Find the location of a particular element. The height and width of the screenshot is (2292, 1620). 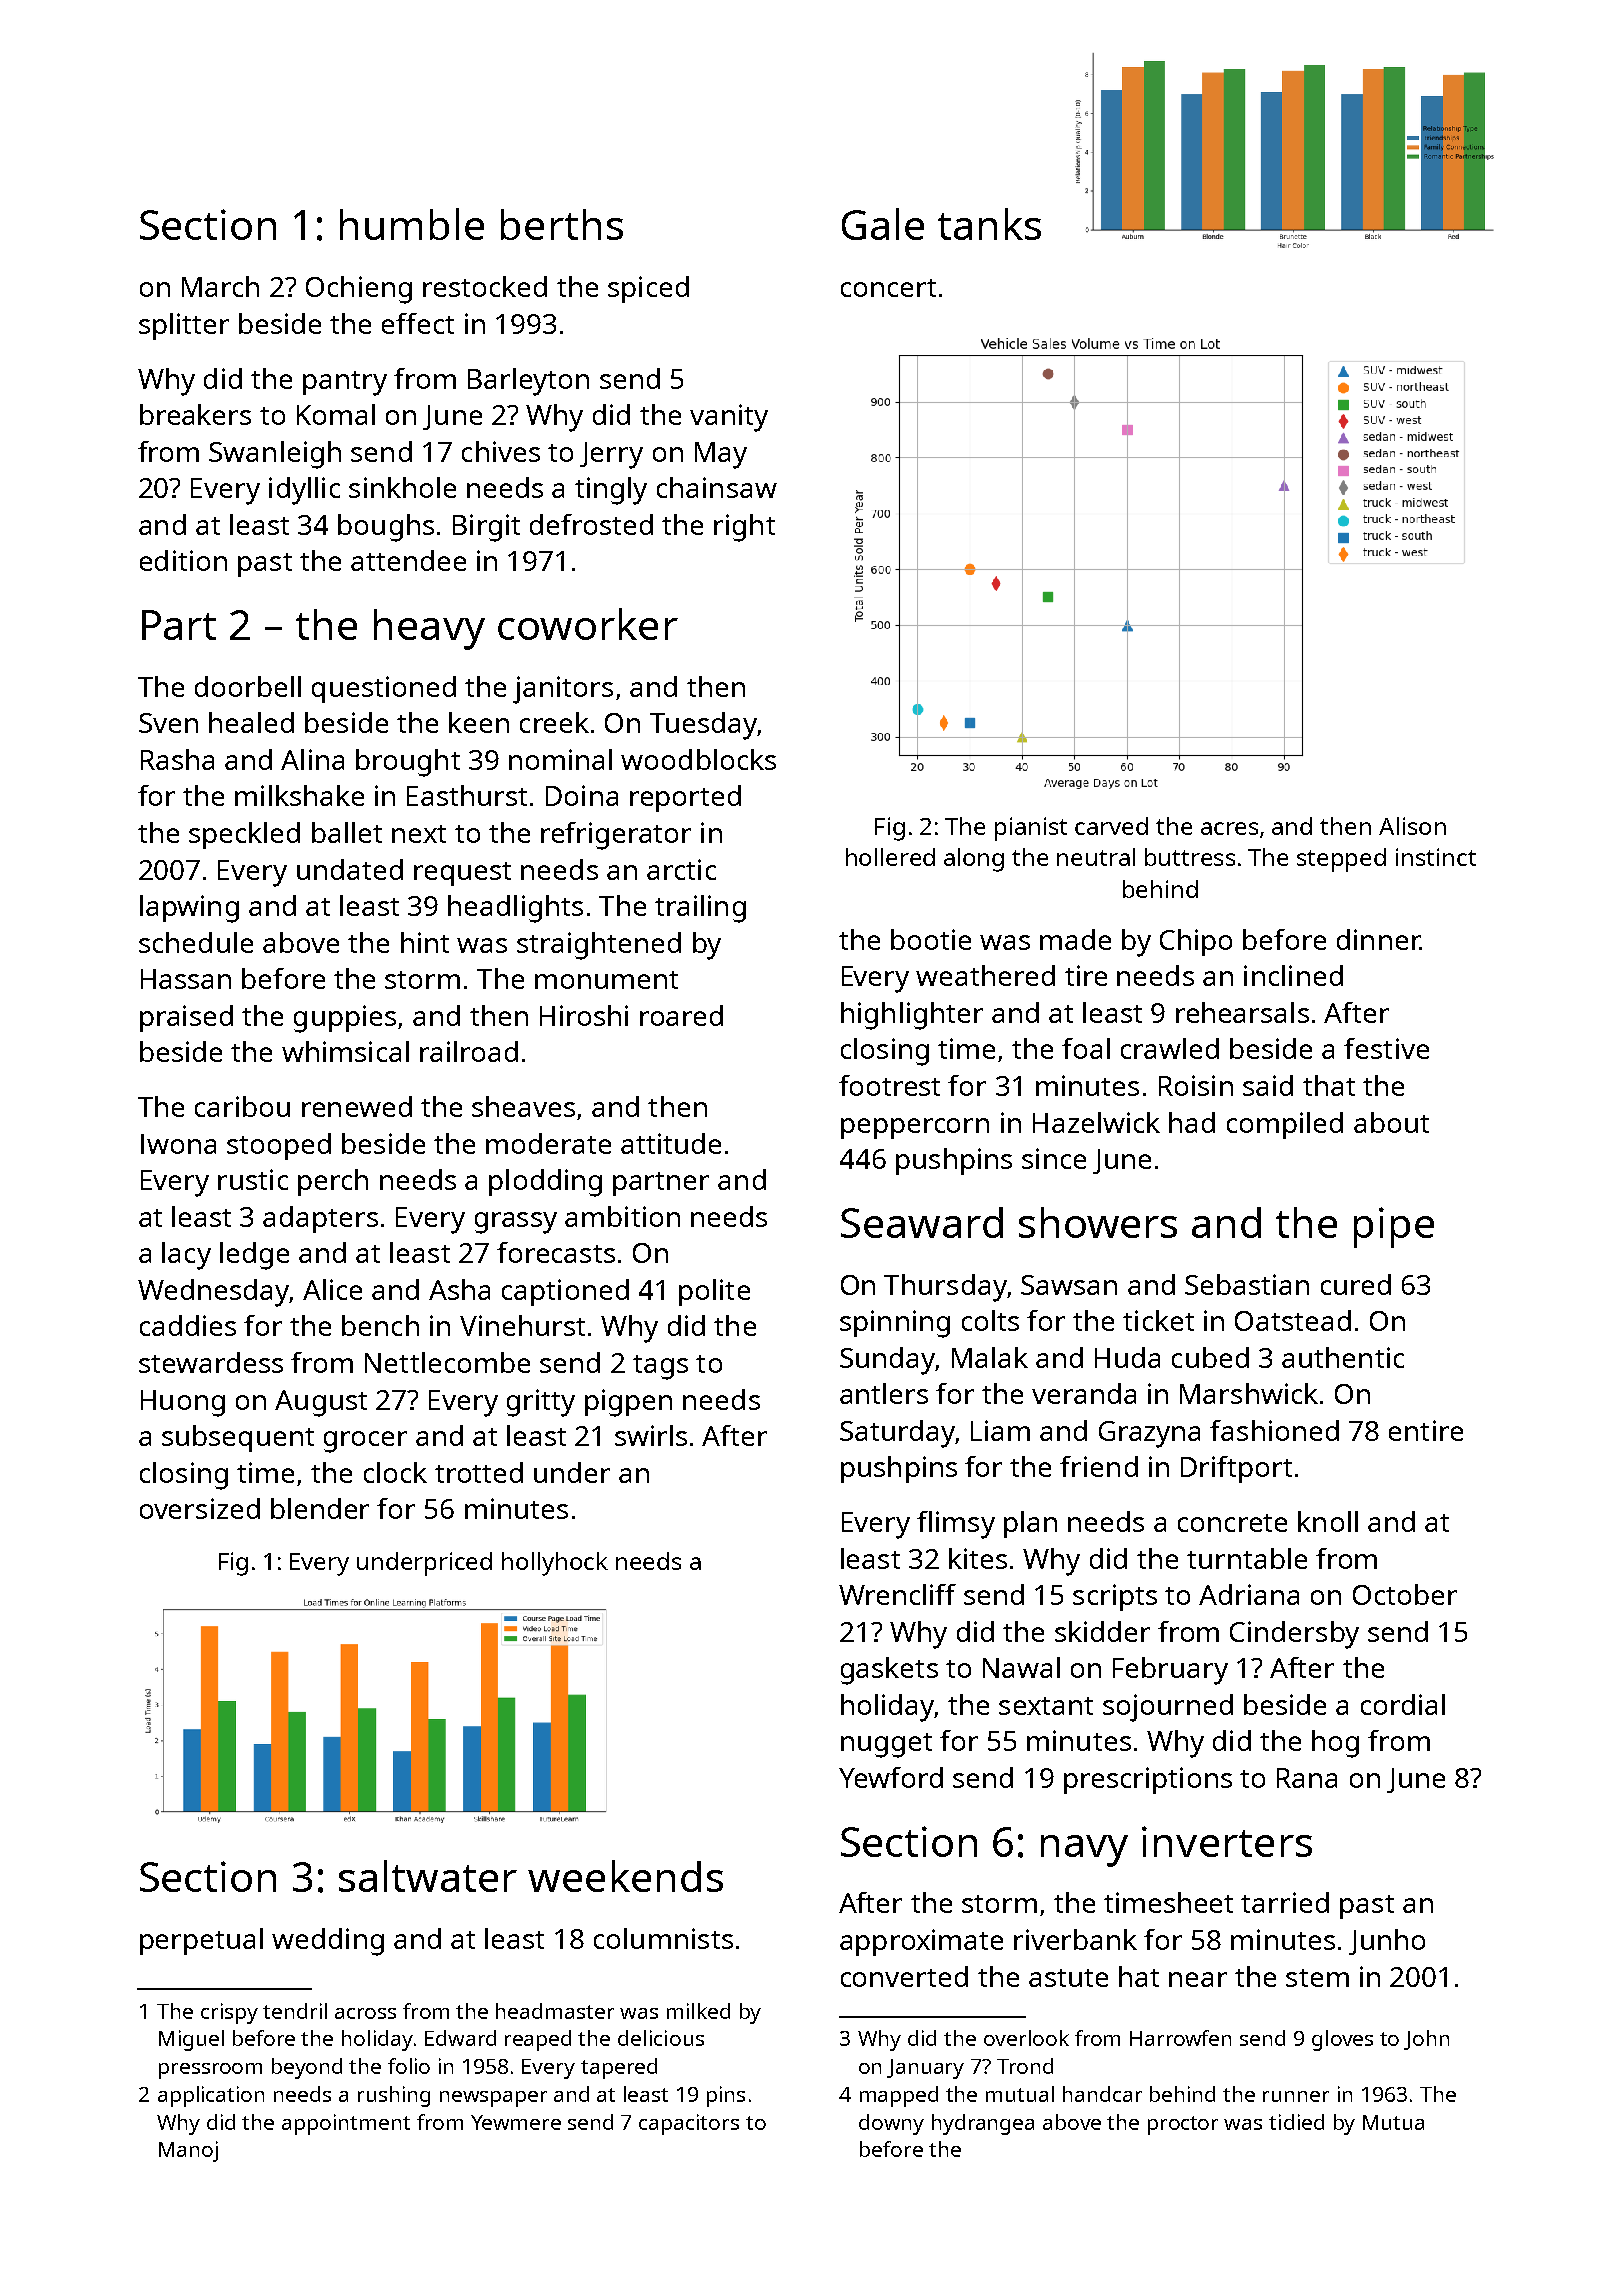

splitter is located at coordinates (184, 326).
